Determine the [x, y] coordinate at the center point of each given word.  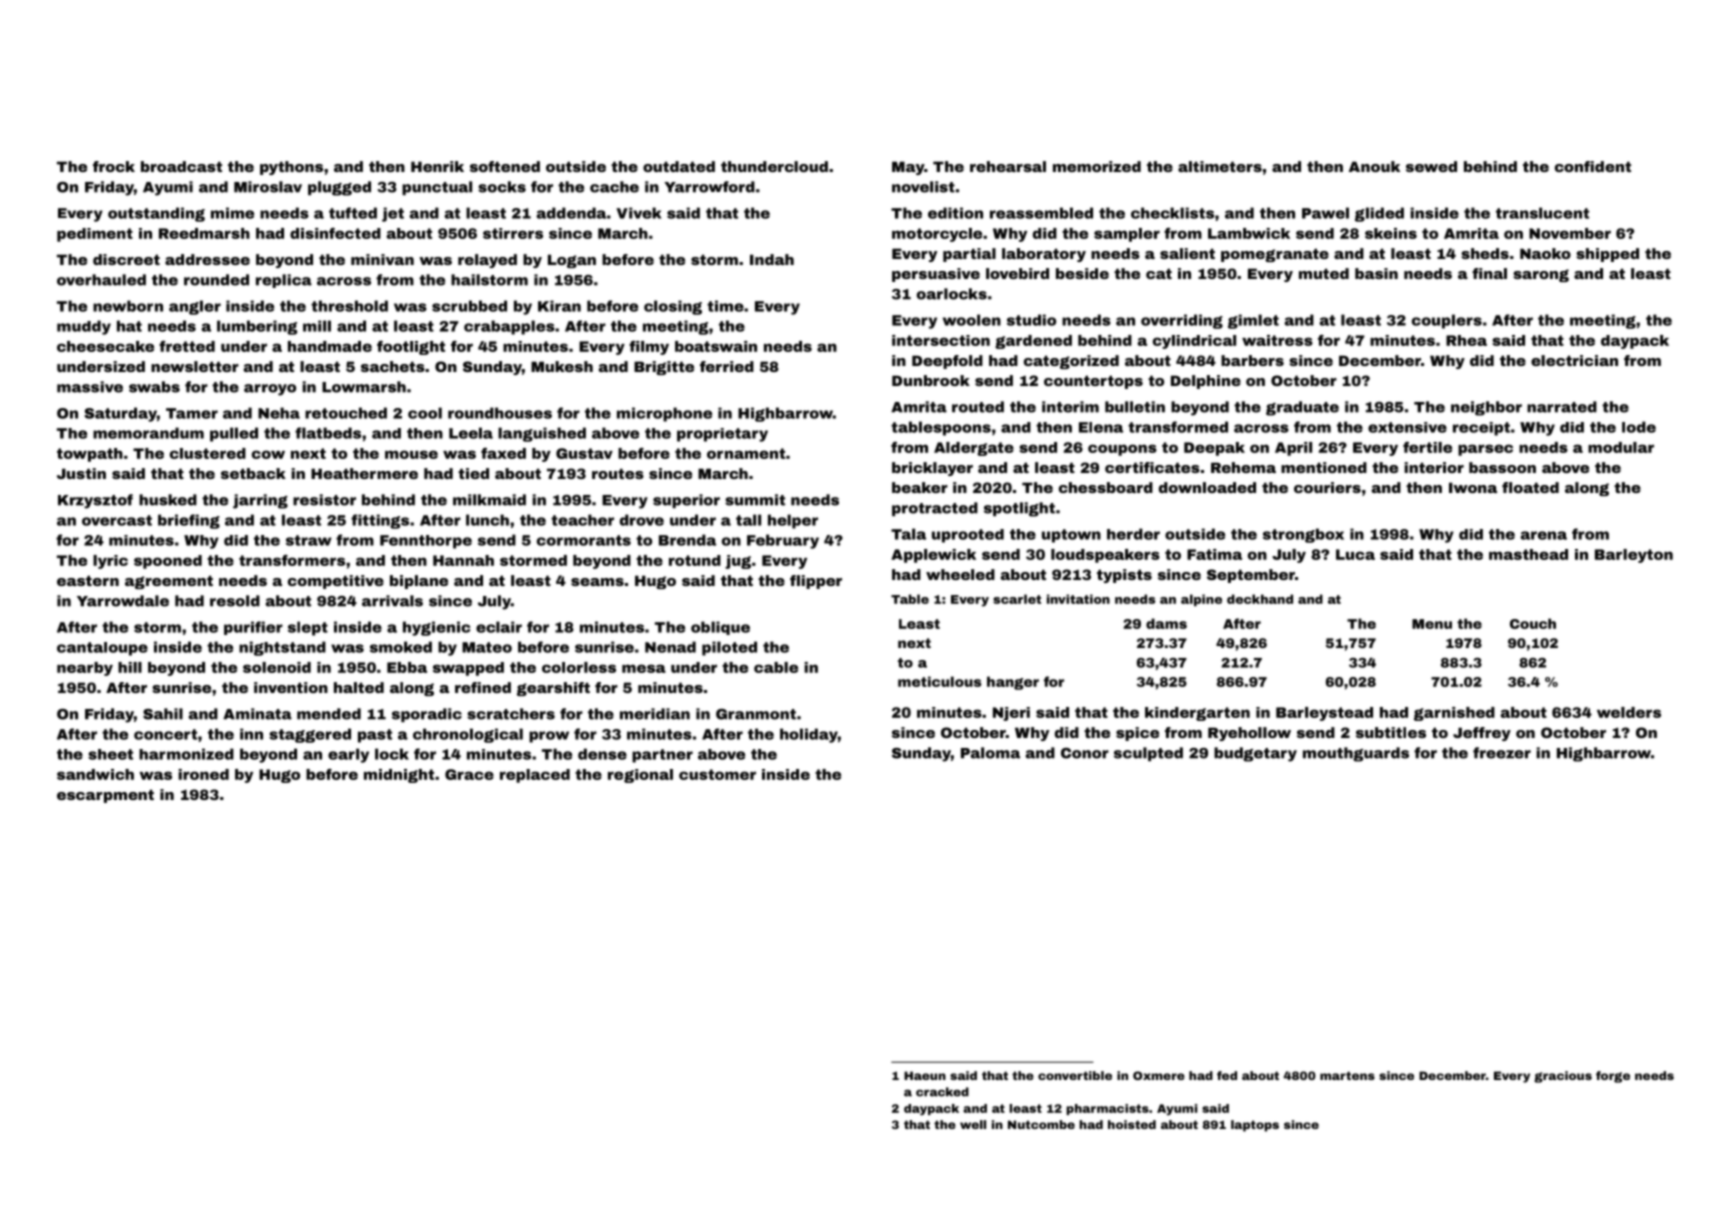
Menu [1432, 624]
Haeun [925, 1075]
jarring [260, 501]
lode [1639, 427]
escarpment [105, 796]
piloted [729, 648]
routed [978, 407]
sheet [110, 754]
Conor [1085, 753]
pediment [95, 235]
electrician [1574, 360]
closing [673, 307]
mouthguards [1356, 754]
